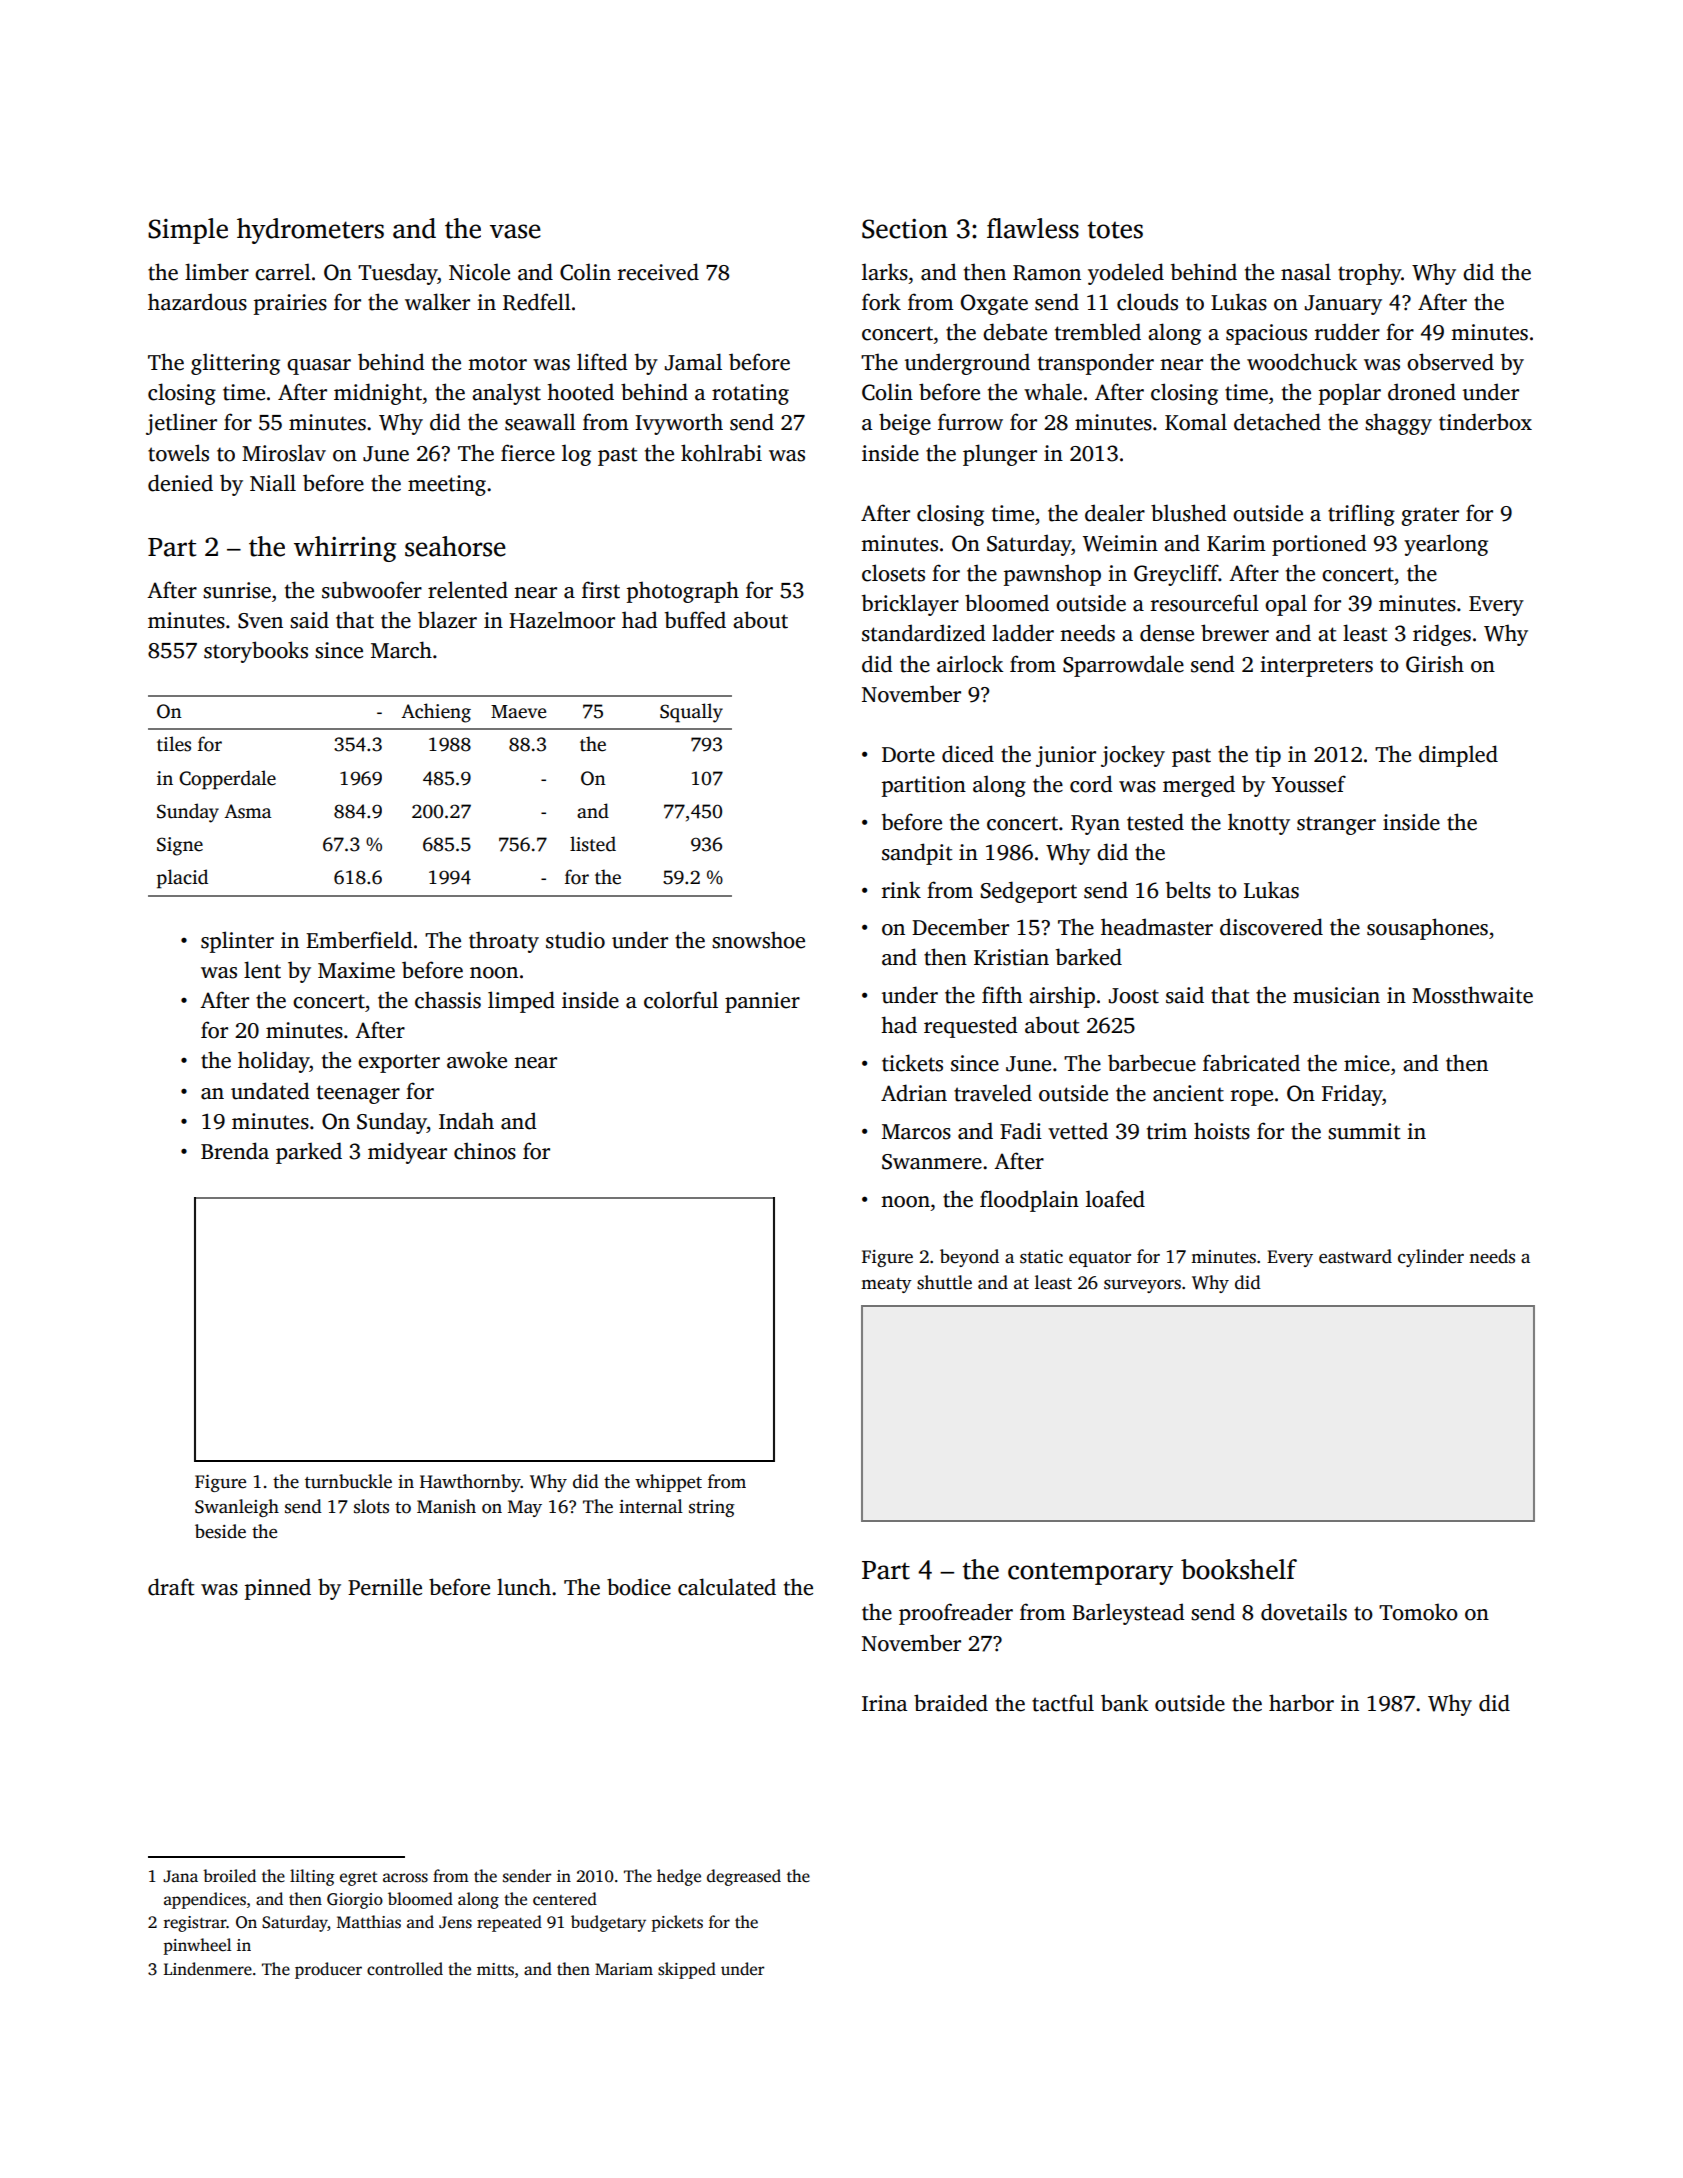  I want to click on turnbuckle, so click(348, 1481).
